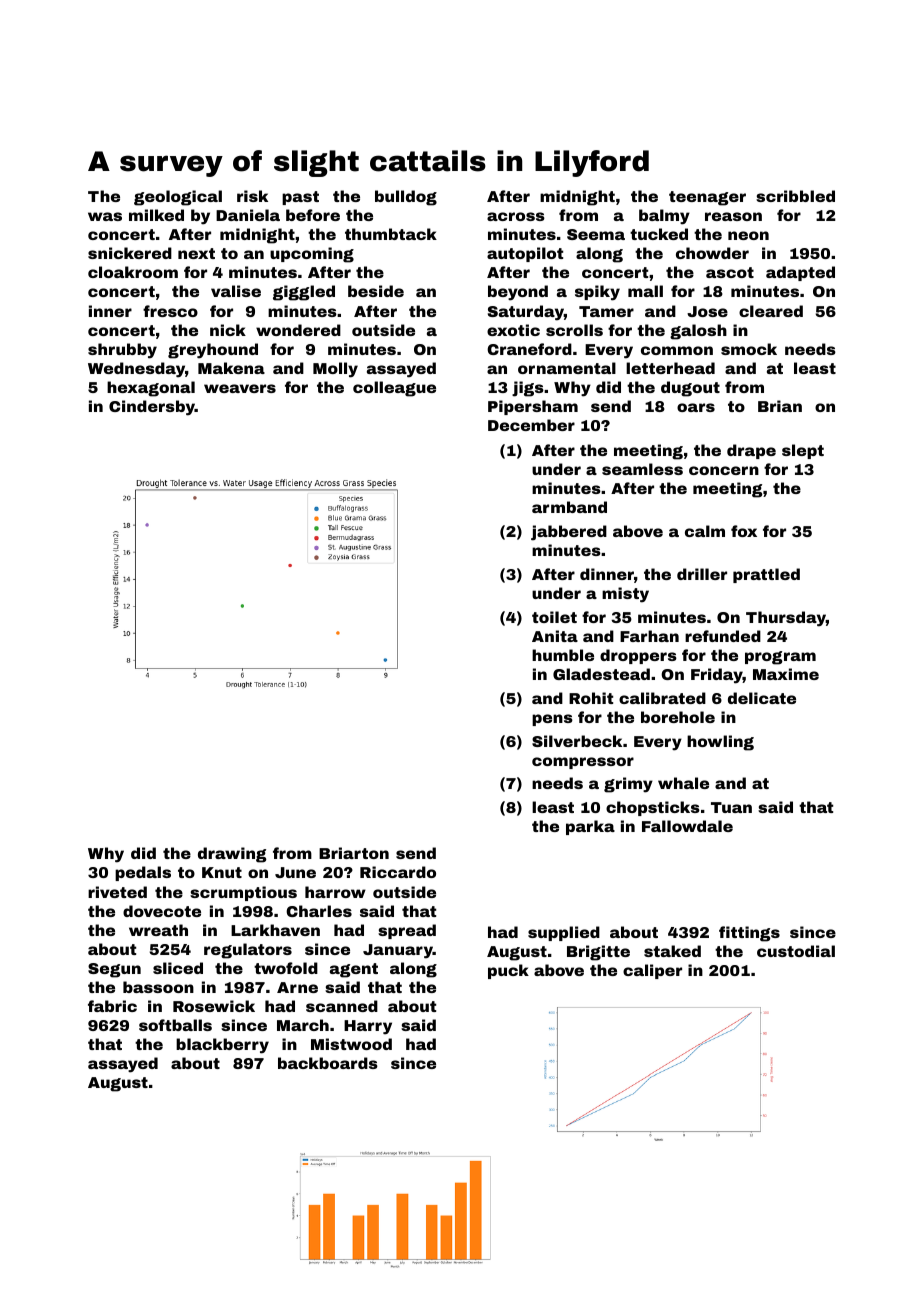 The width and height of the screenshot is (924, 1314). I want to click on misty, so click(625, 595).
